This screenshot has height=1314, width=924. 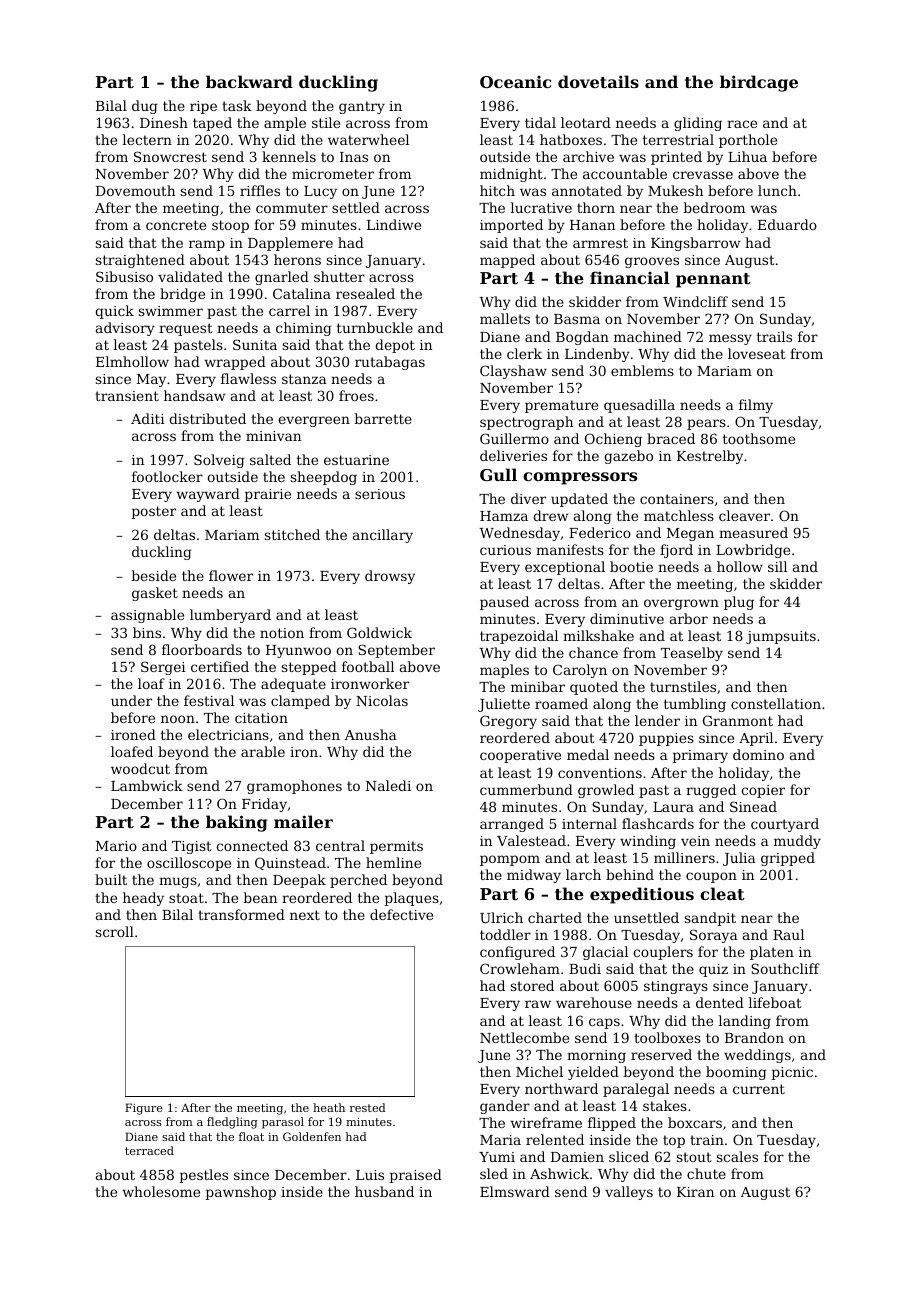 I want to click on wholesome, so click(x=161, y=1191).
